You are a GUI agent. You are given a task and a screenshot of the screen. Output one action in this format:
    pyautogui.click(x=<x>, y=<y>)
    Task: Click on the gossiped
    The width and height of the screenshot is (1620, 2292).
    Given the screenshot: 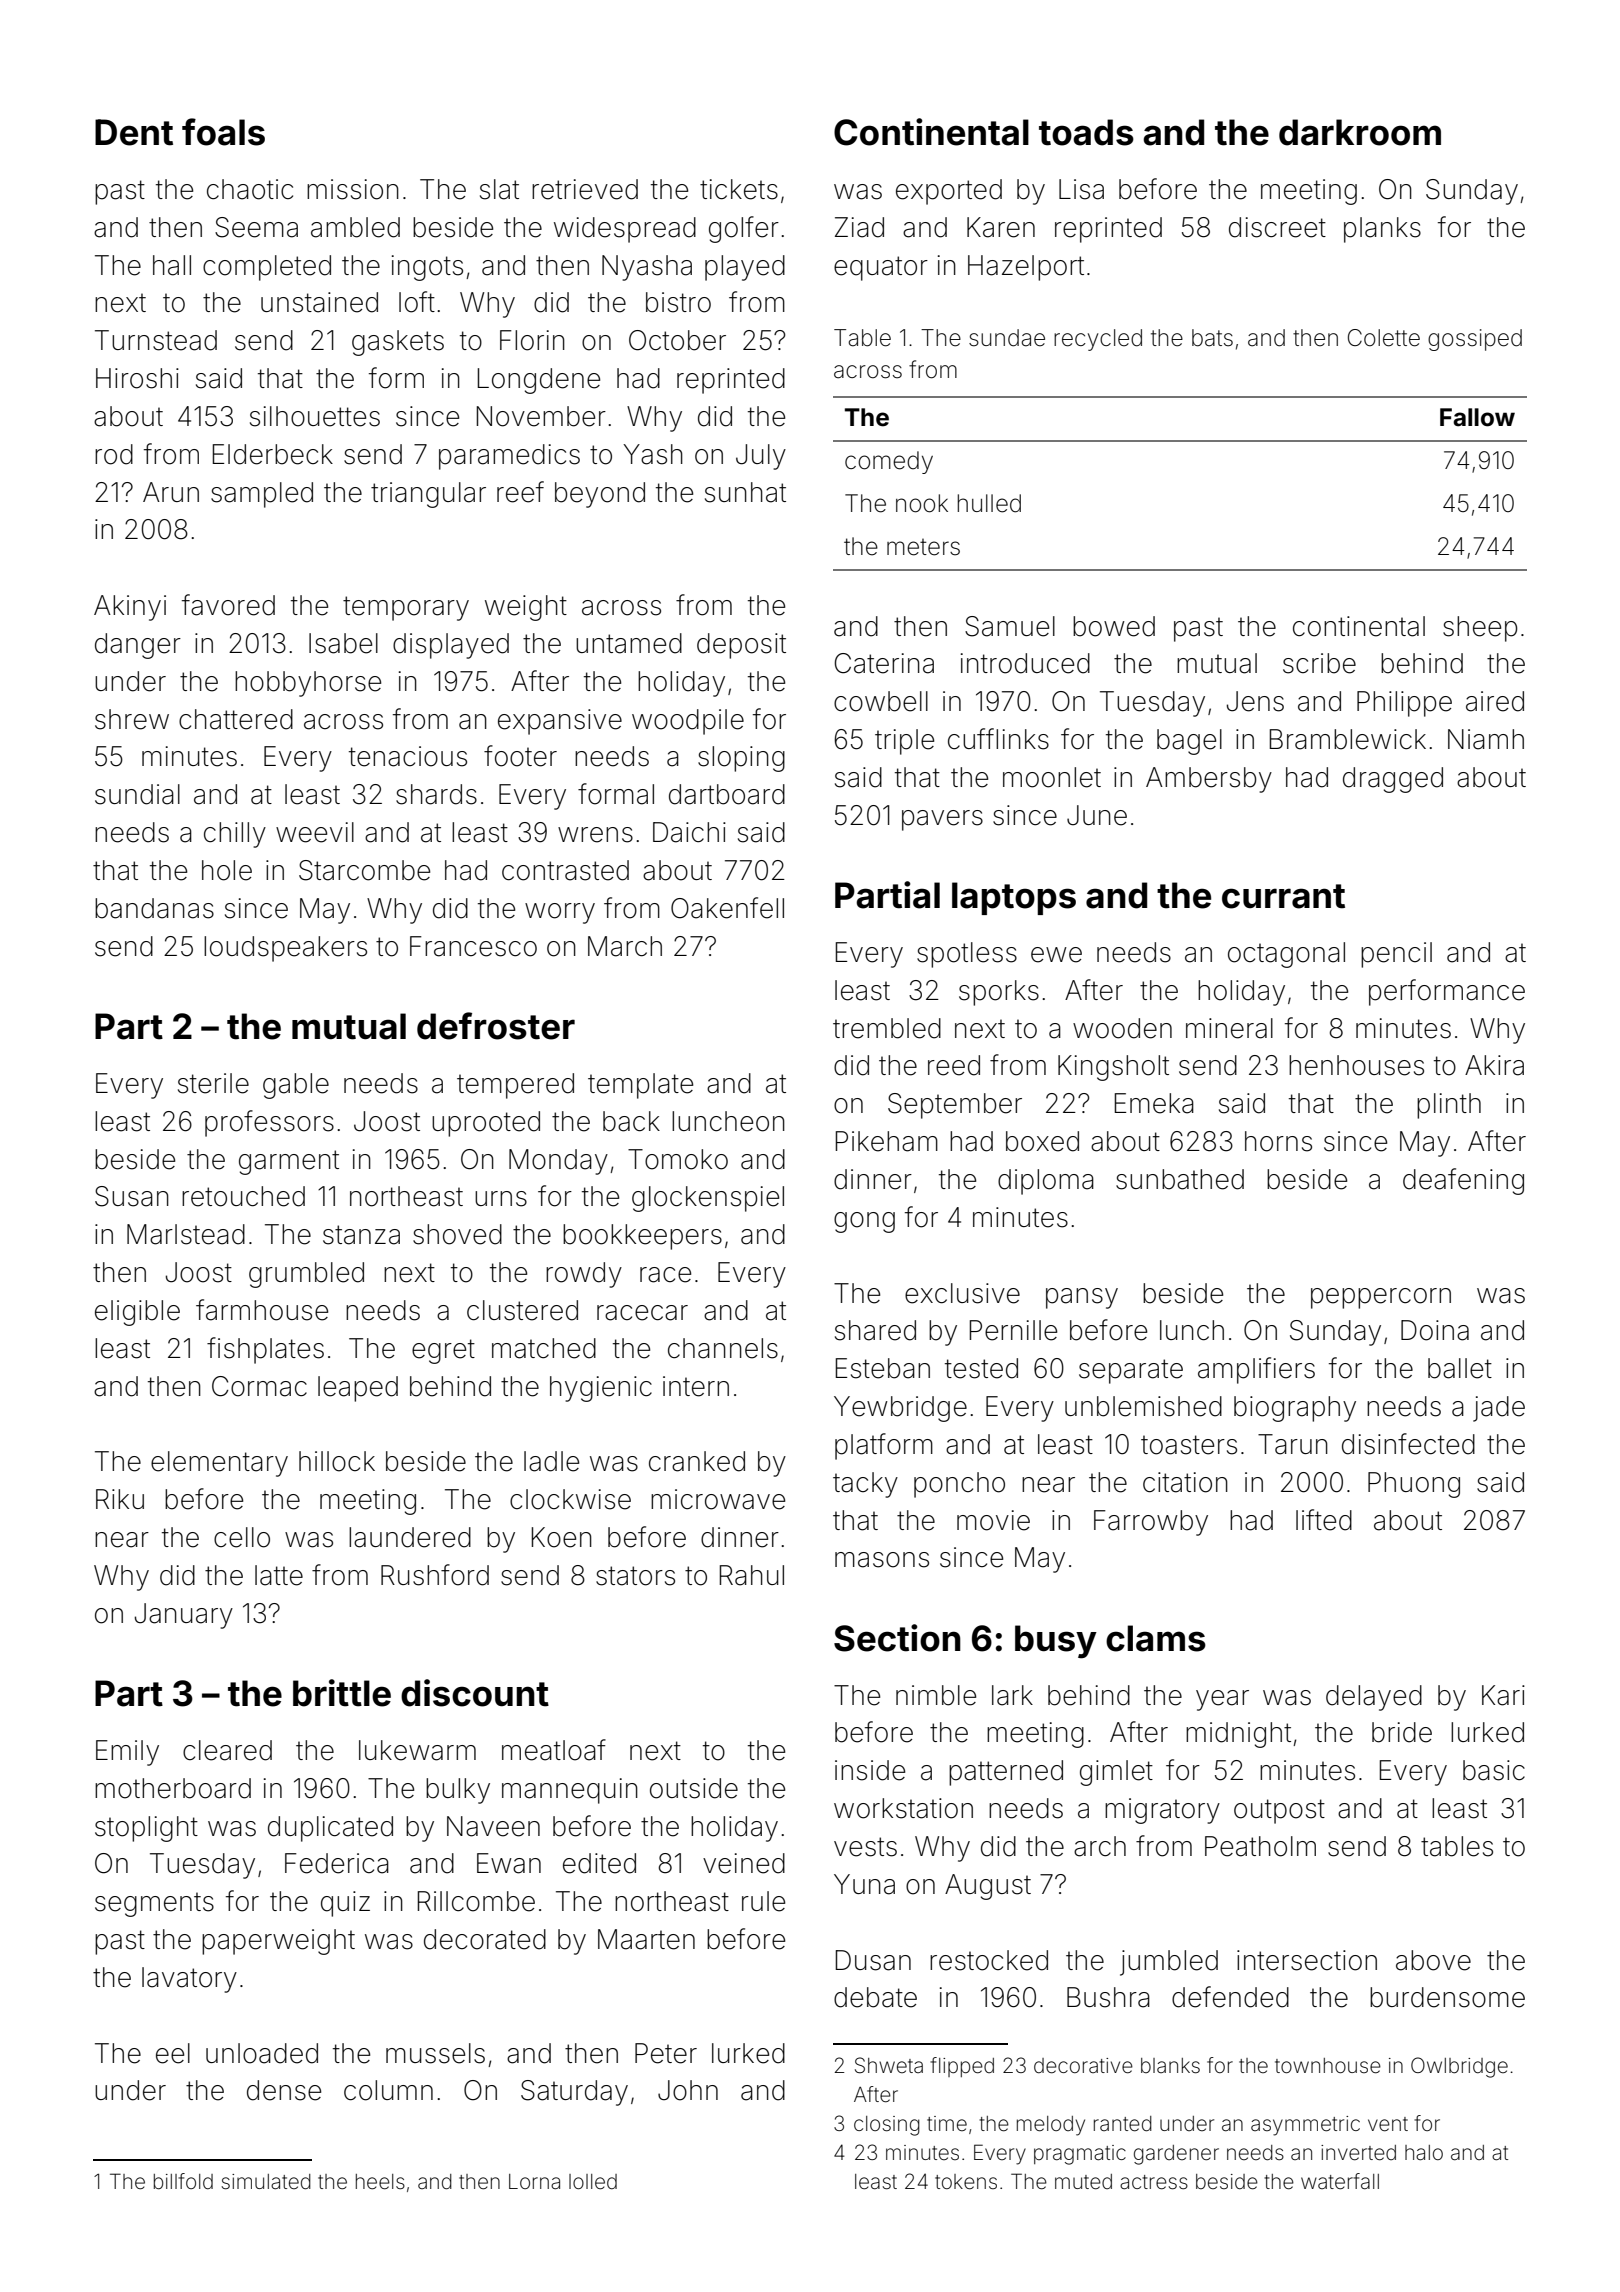 What is the action you would take?
    pyautogui.click(x=1475, y=340)
